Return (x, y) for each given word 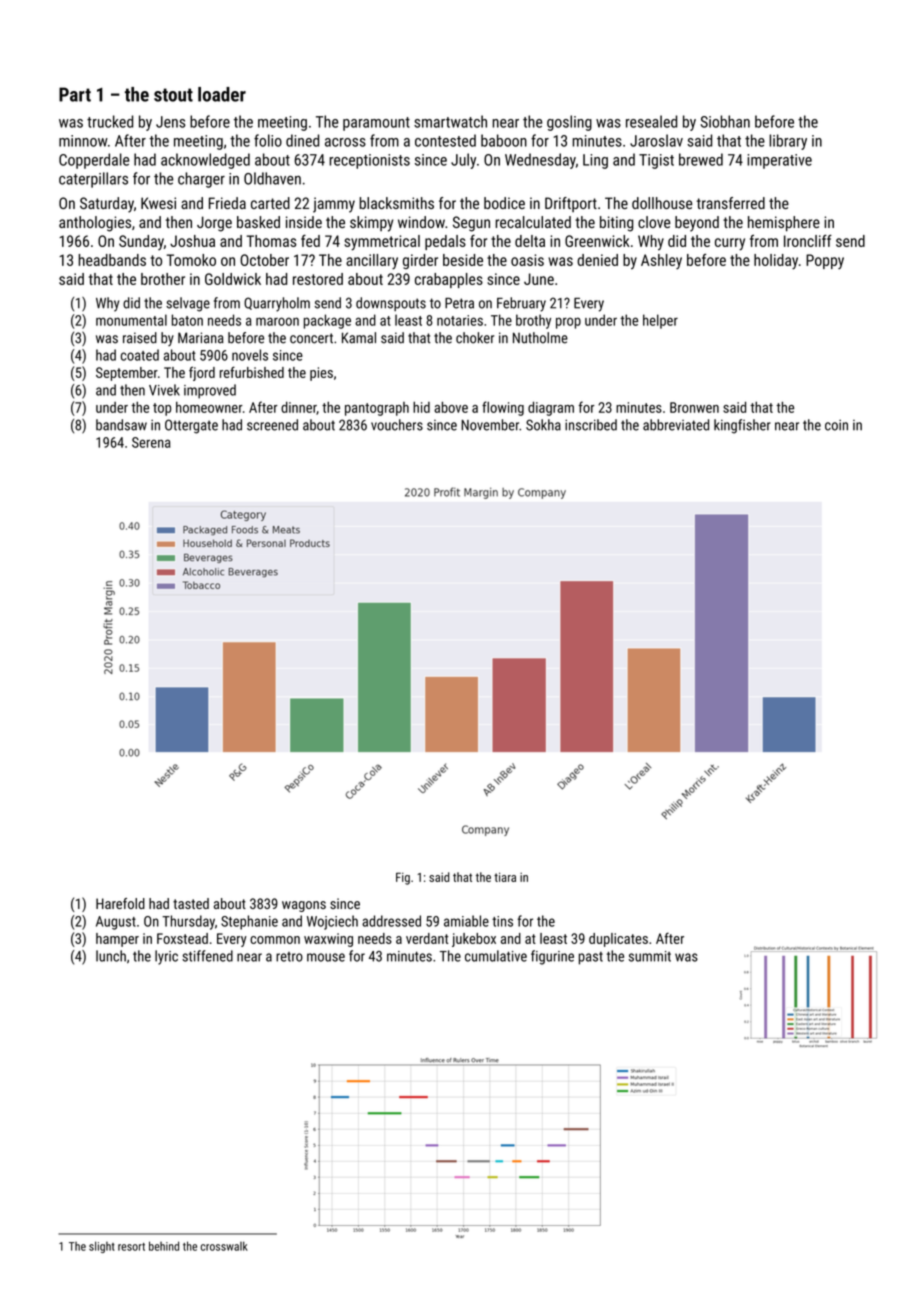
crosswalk (224, 1246)
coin (836, 425)
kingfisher (742, 426)
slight (102, 1247)
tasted (191, 903)
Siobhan (725, 121)
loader (222, 94)
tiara (505, 877)
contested (445, 140)
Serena (151, 442)
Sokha (543, 425)
